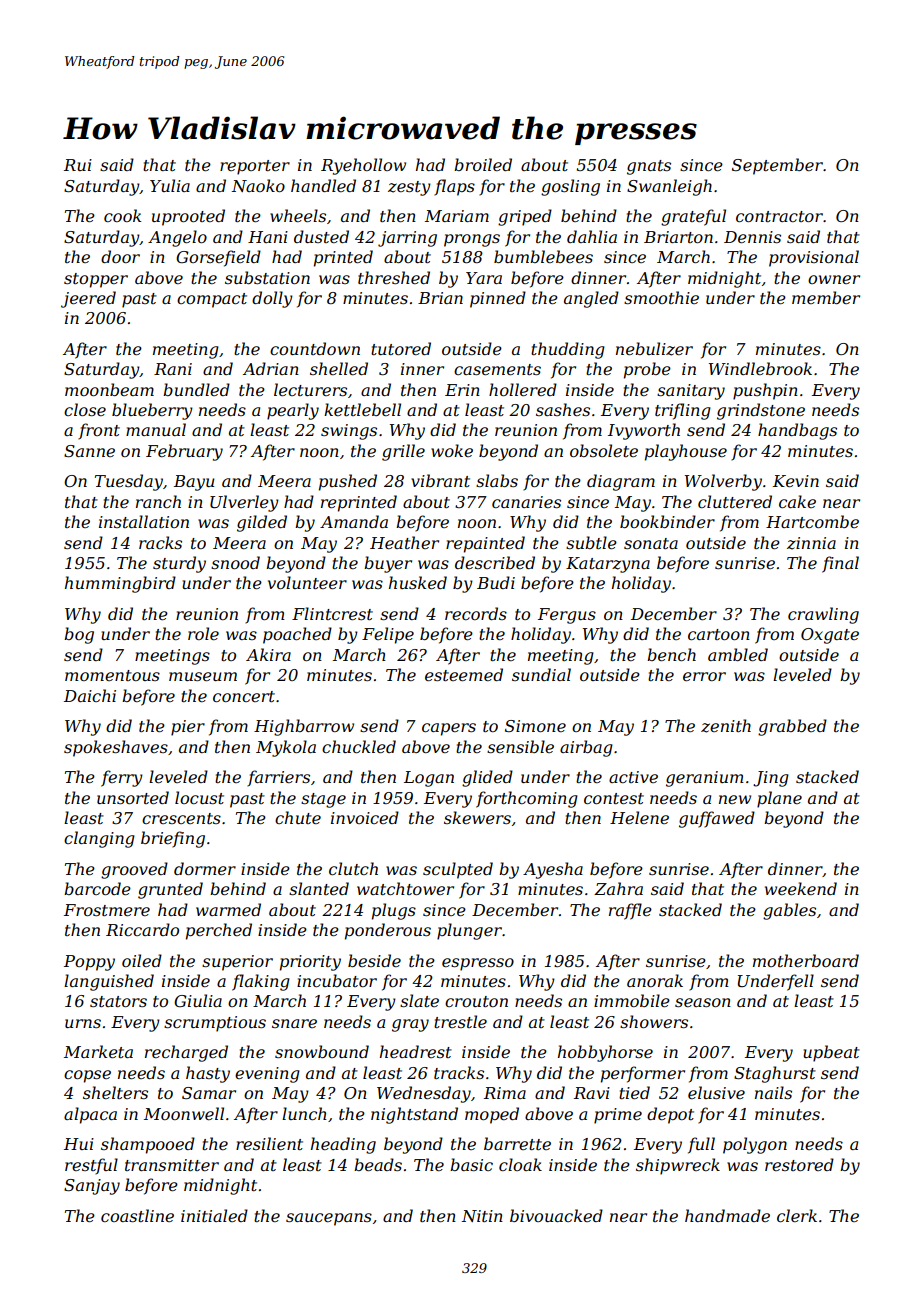 Image resolution: width=924 pixels, height=1308 pixels. What do you see at coordinates (779, 216) in the screenshot?
I see `contractor` at bounding box center [779, 216].
